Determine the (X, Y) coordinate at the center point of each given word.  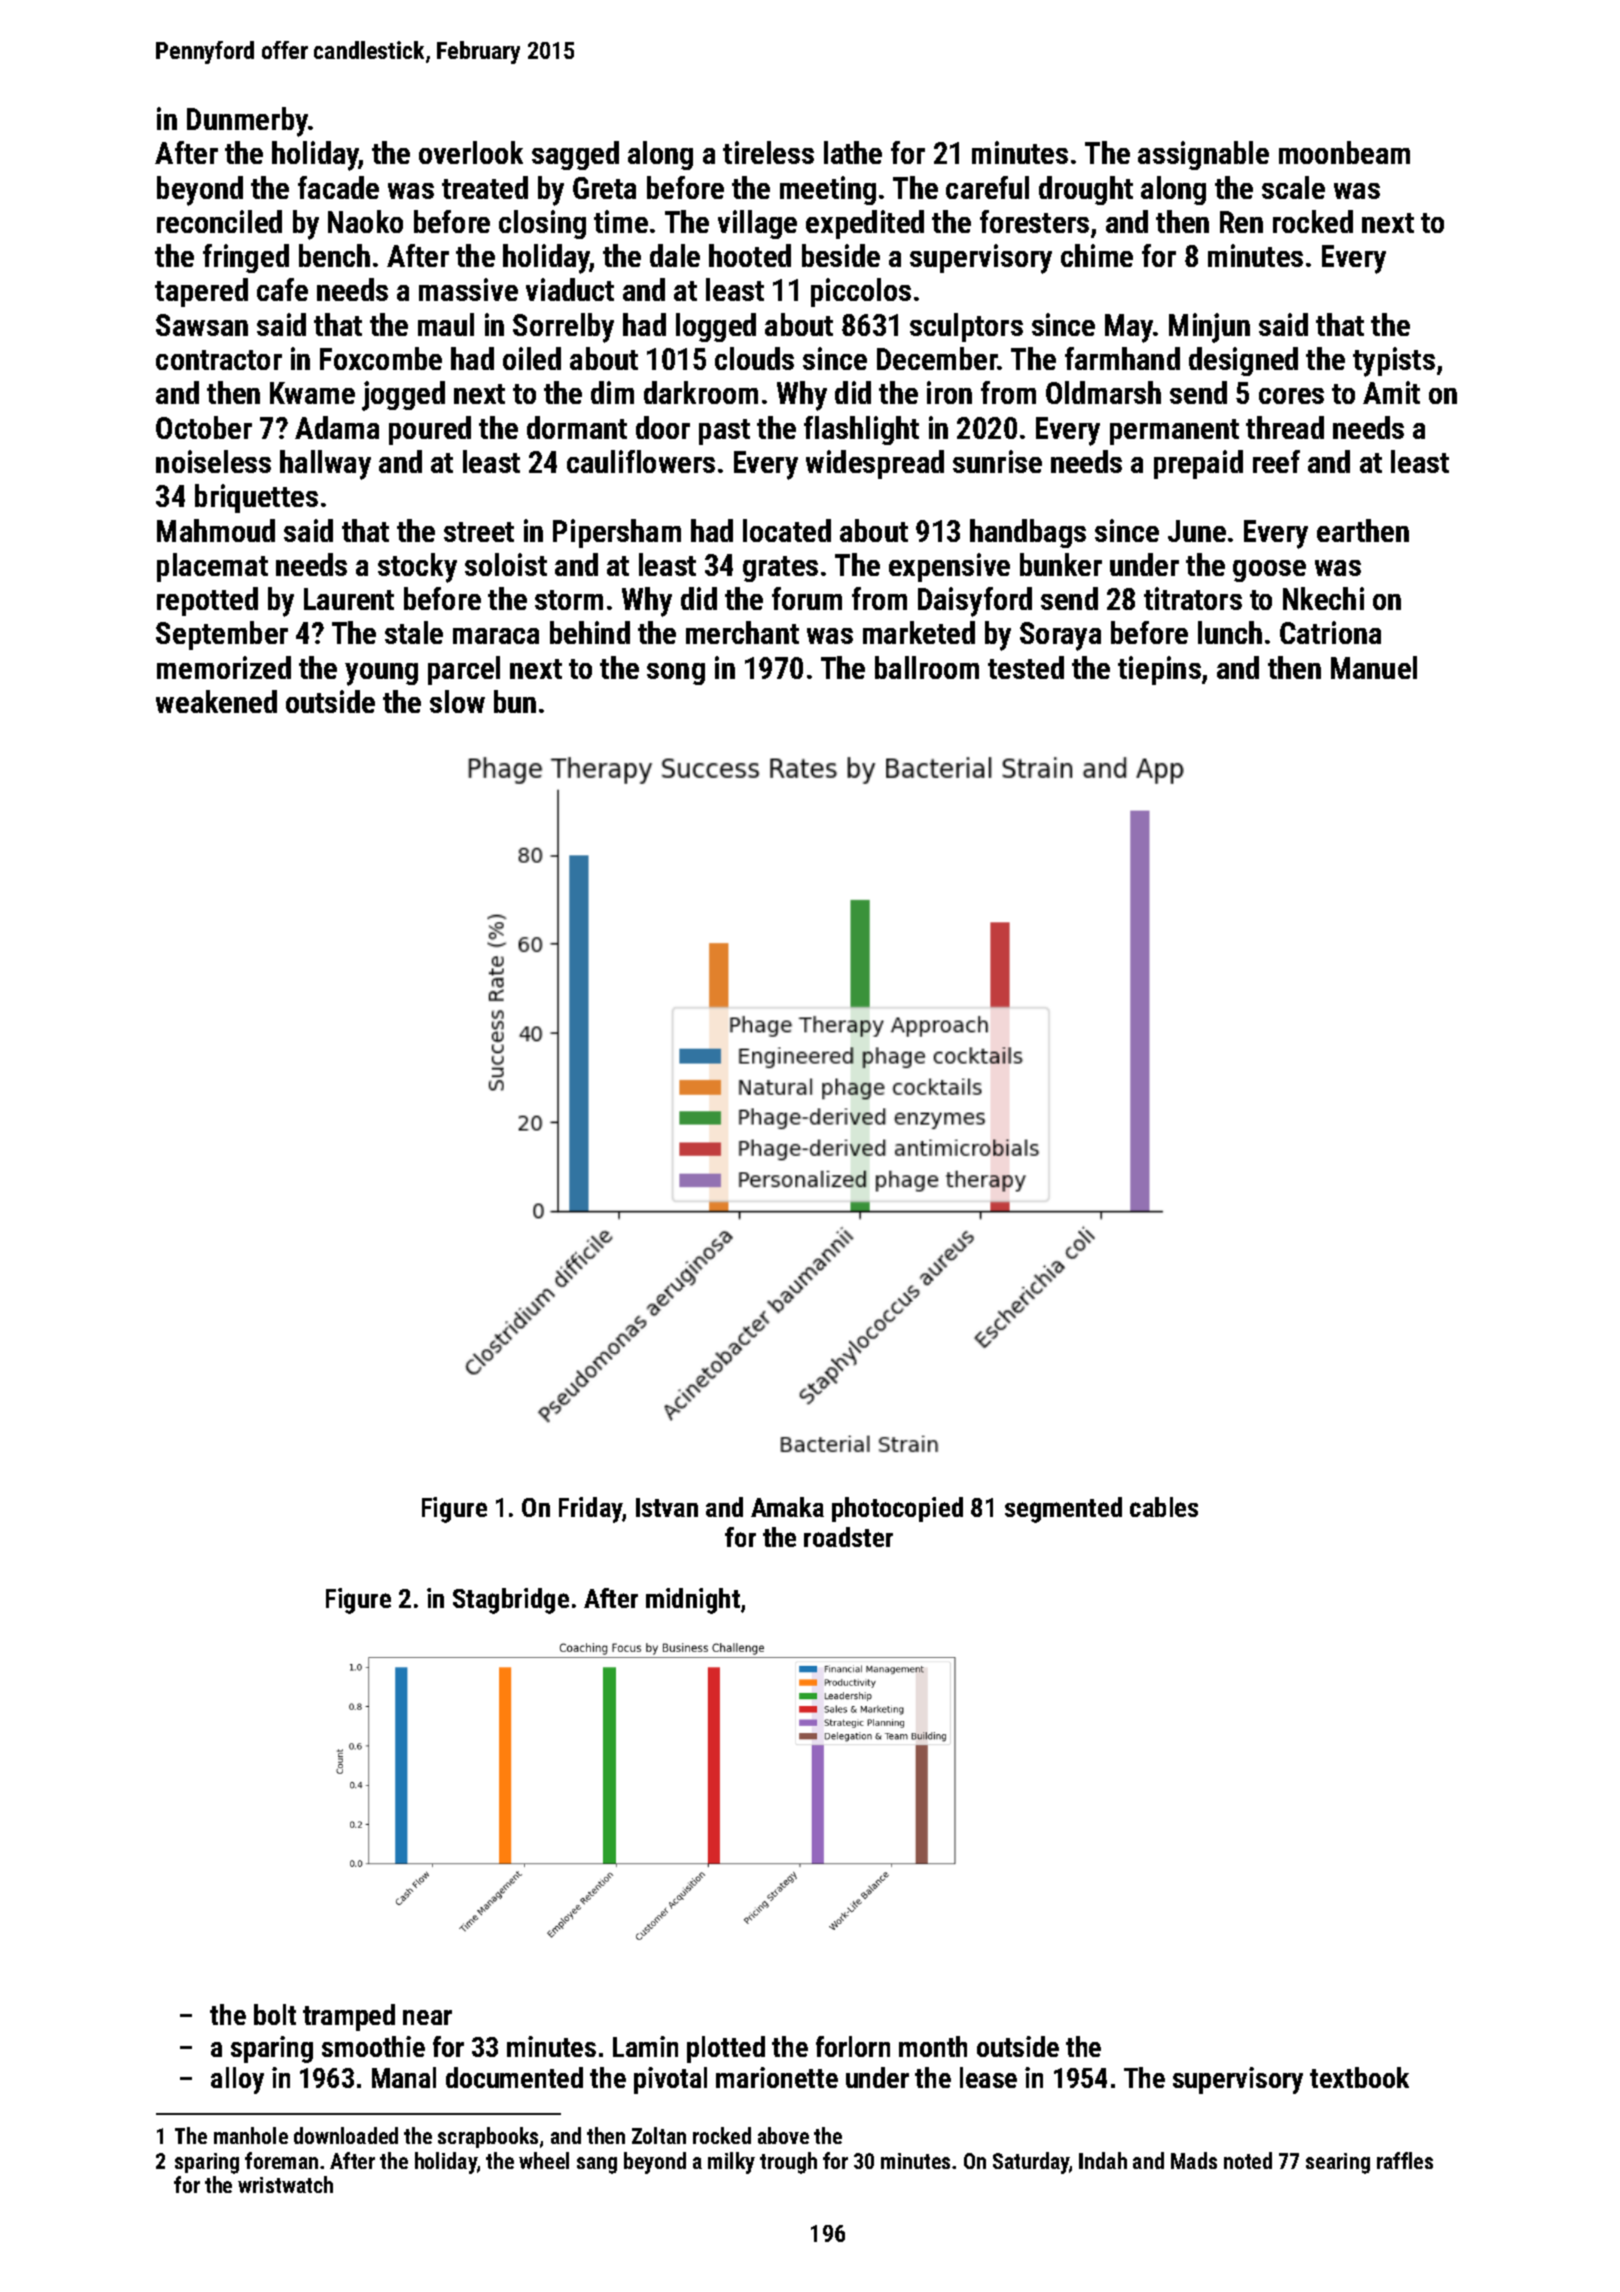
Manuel (1374, 667)
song (676, 674)
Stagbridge (511, 1601)
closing (542, 224)
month (933, 2046)
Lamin (645, 2046)
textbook (1359, 2077)
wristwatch (285, 2184)
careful (987, 187)
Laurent (349, 599)
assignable (1203, 155)
